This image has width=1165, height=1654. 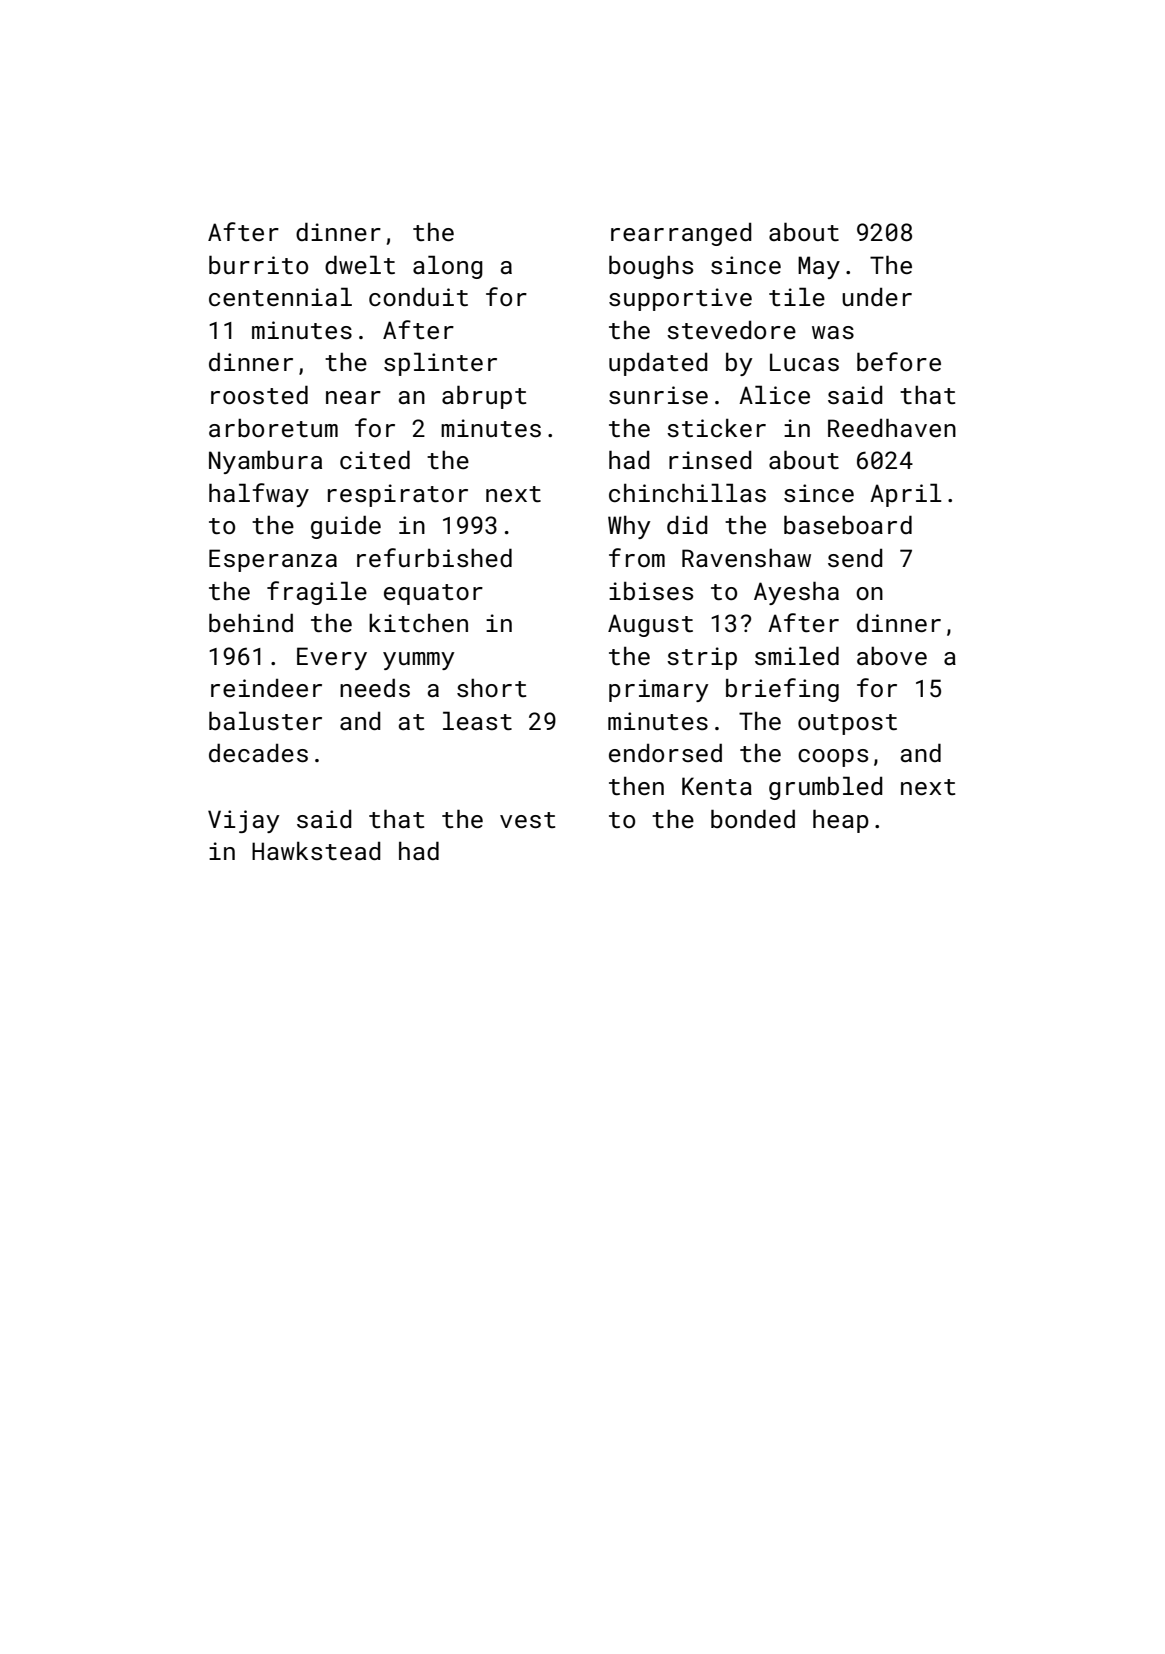 What do you see at coordinates (681, 234) in the image?
I see `rearranged` at bounding box center [681, 234].
